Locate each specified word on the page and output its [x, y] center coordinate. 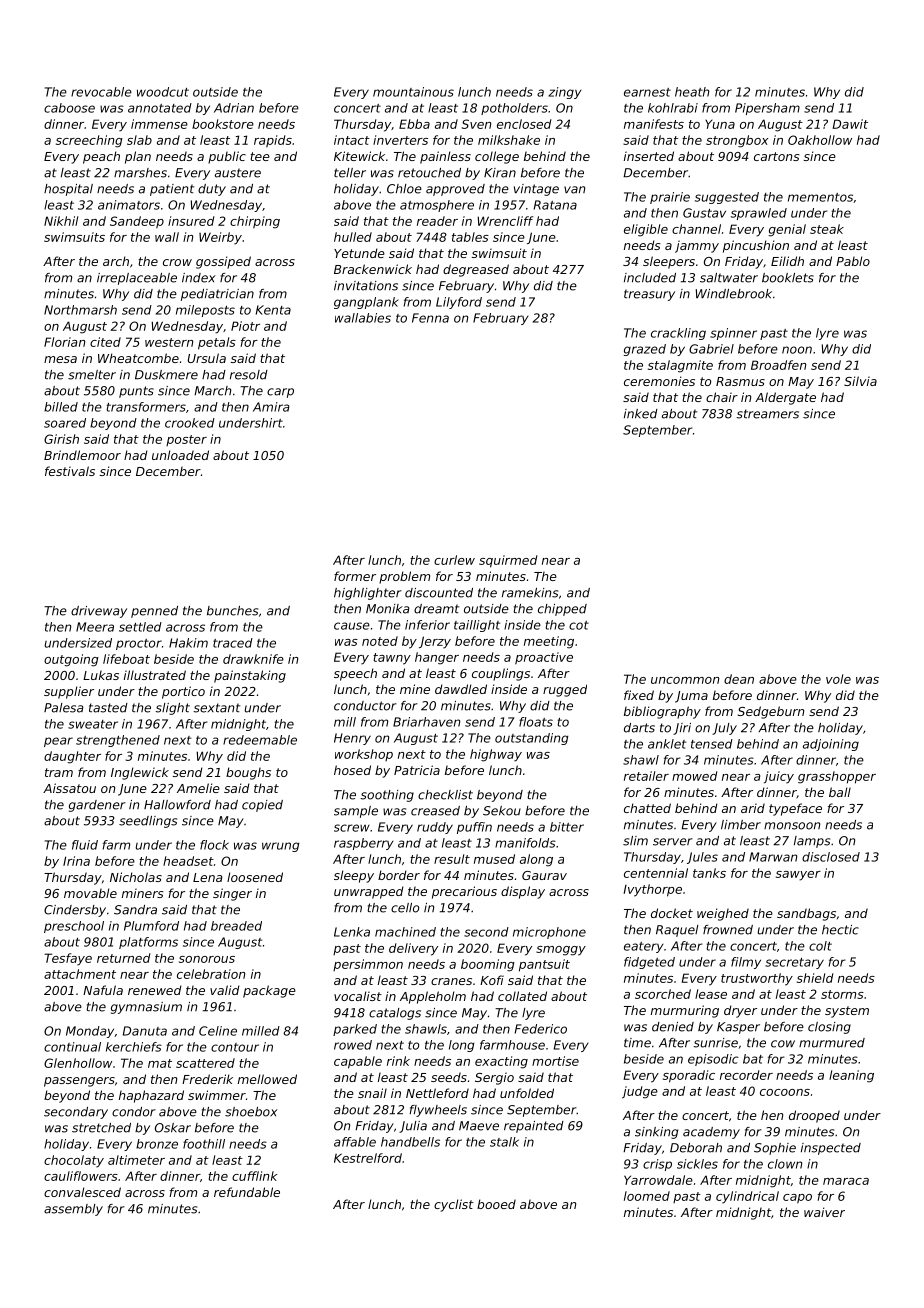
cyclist [454, 1205]
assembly [73, 1210]
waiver [824, 1212]
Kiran [500, 173]
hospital [68, 190]
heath [692, 92]
